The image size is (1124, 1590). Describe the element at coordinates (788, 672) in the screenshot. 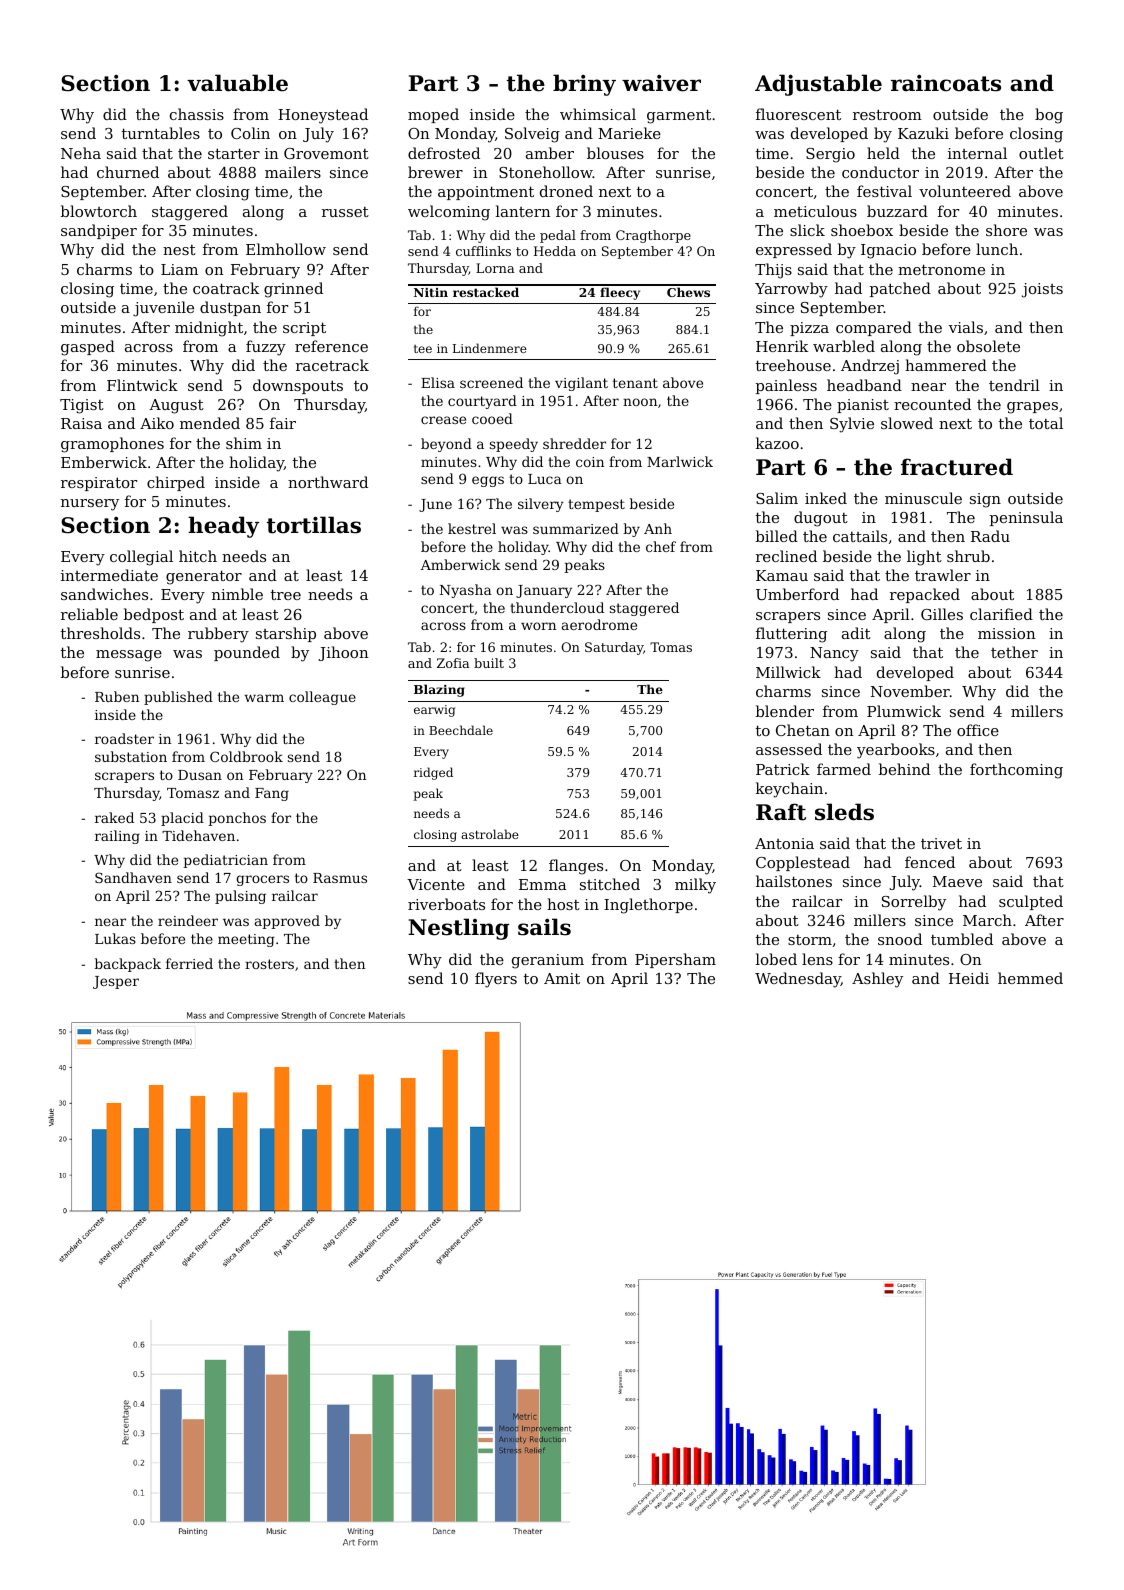

I see `Millwick` at that location.
